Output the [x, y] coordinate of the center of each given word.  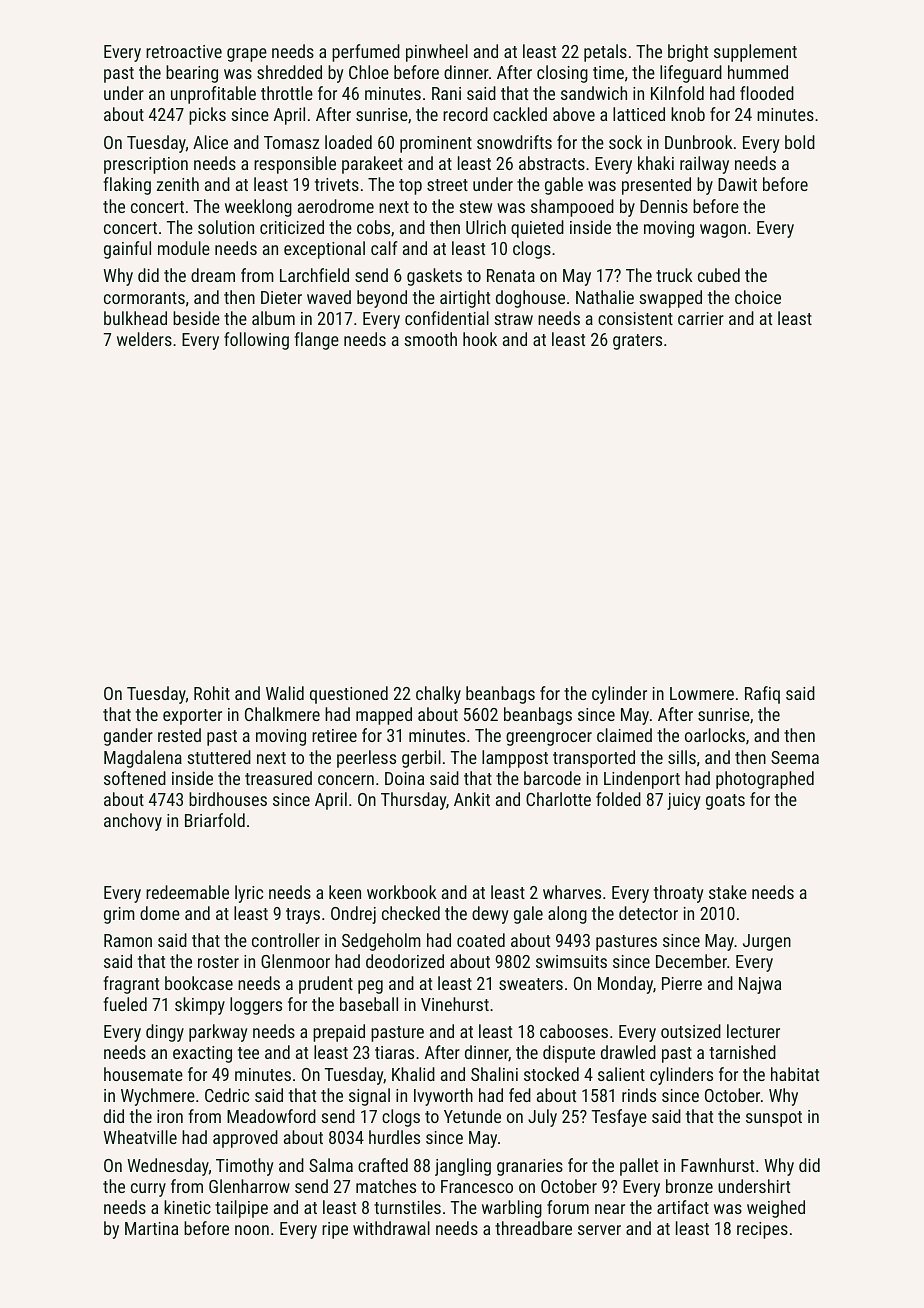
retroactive [184, 51]
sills [682, 757]
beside [196, 318]
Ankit [472, 799]
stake [728, 892]
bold [800, 142]
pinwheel [437, 53]
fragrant [131, 985]
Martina [151, 1228]
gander [128, 737]
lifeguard [691, 74]
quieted [537, 229]
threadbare [533, 1228]
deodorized [405, 961]
